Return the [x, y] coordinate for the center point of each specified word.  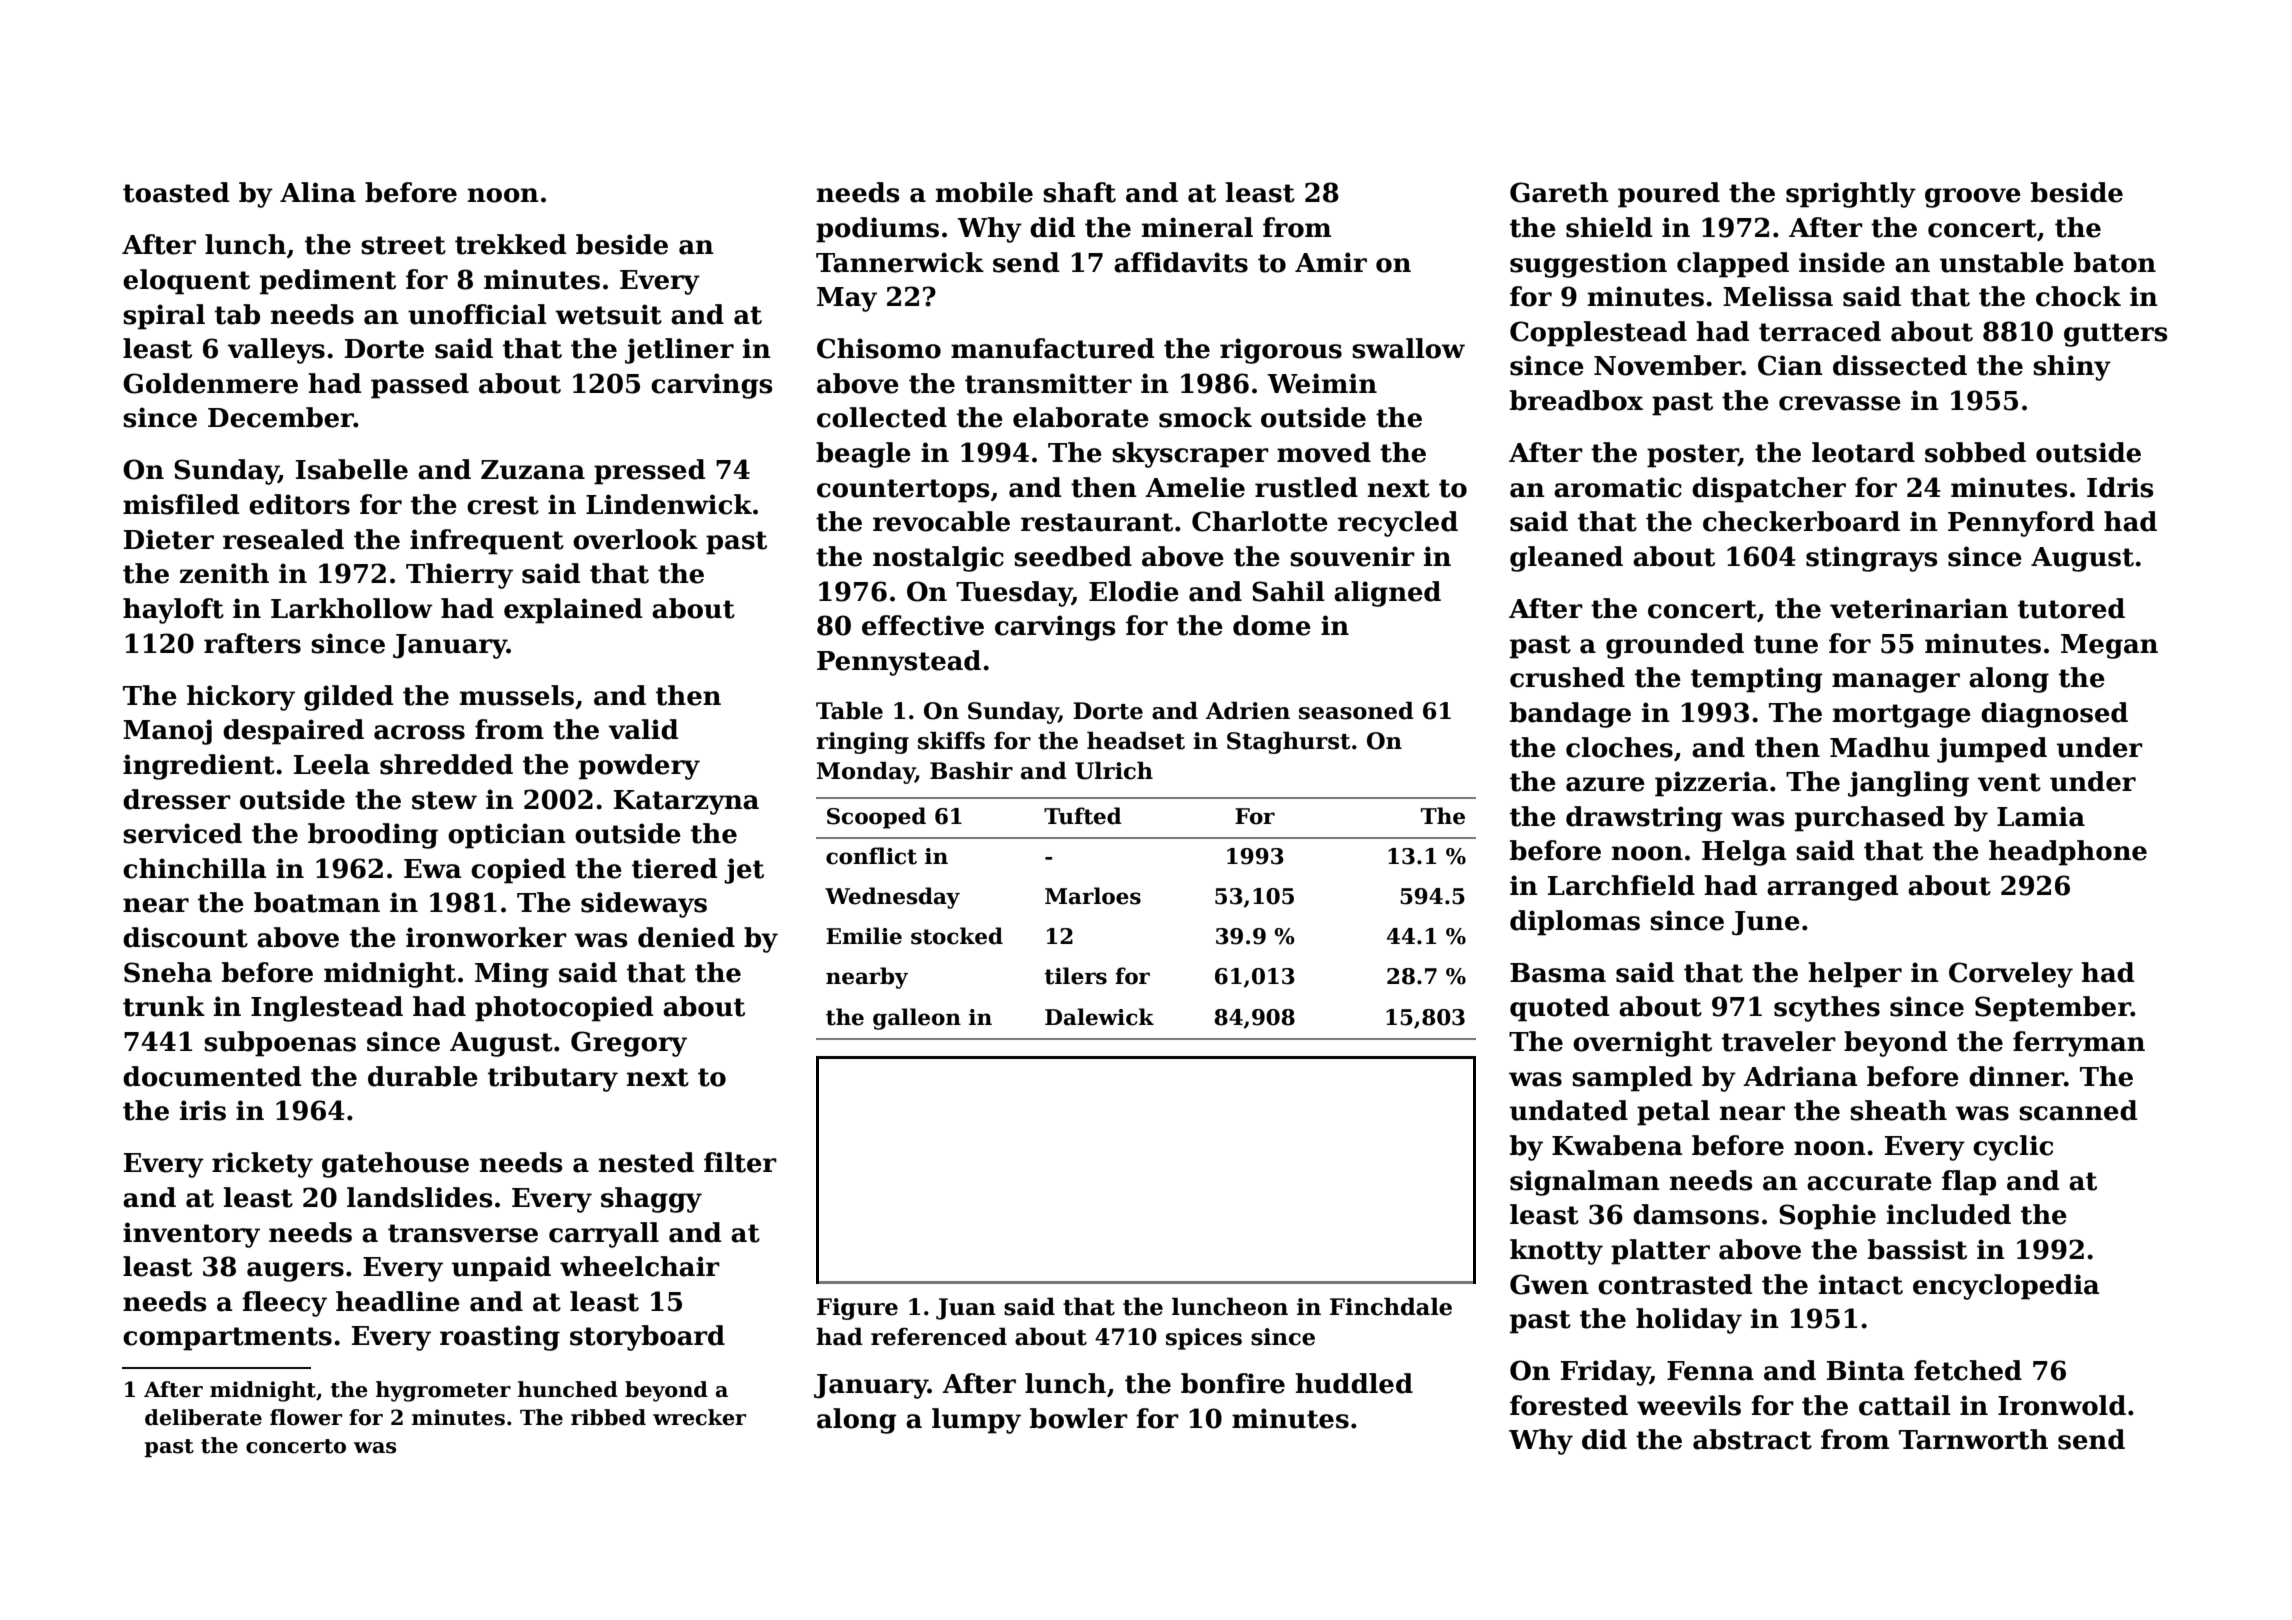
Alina [318, 192]
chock [2078, 296]
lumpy [976, 1421]
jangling [1908, 784]
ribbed [608, 1417]
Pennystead [899, 663]
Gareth [1559, 192]
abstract [1752, 1439]
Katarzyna [686, 802]
